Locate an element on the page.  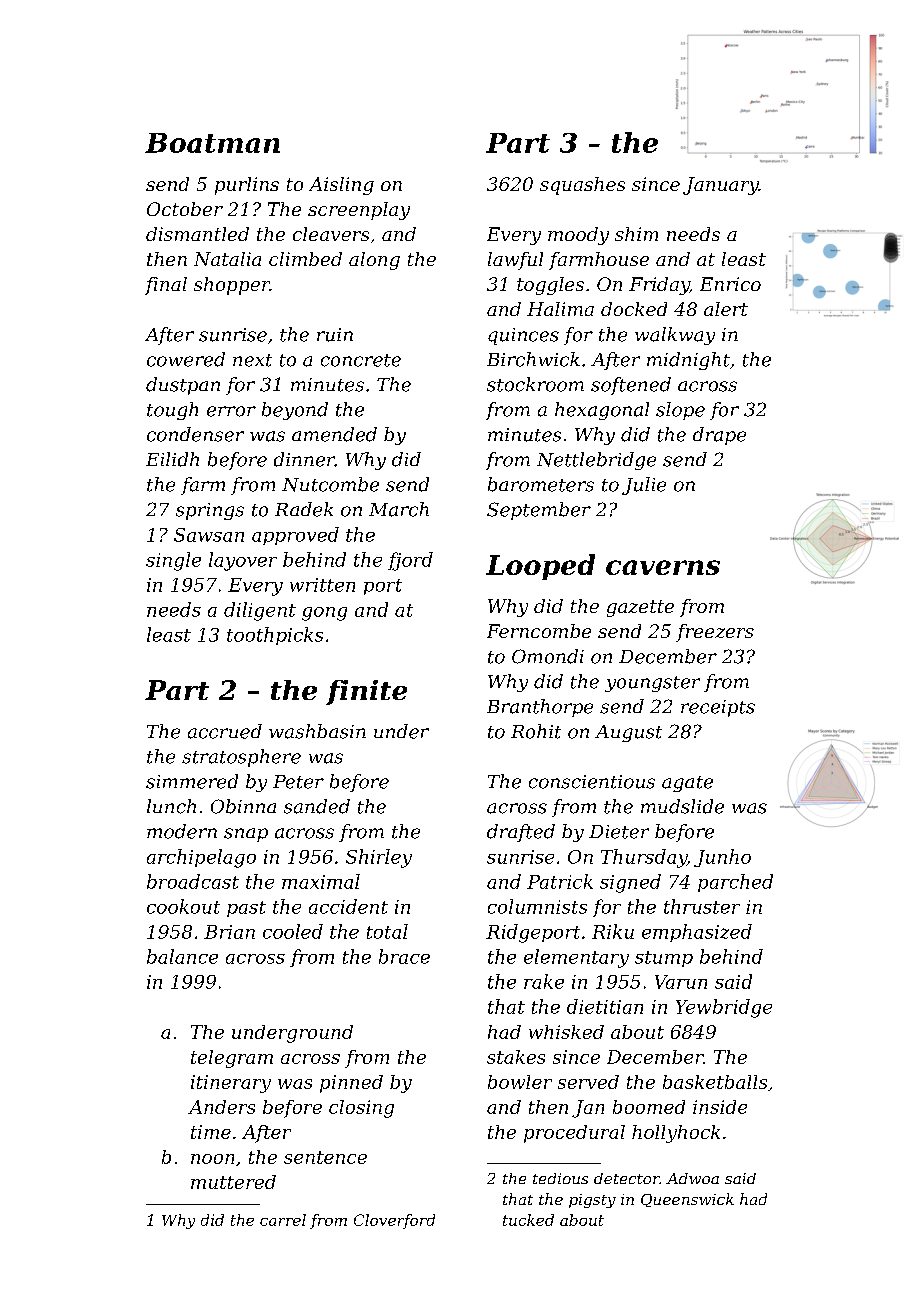
toothpicks is located at coordinates (275, 636).
